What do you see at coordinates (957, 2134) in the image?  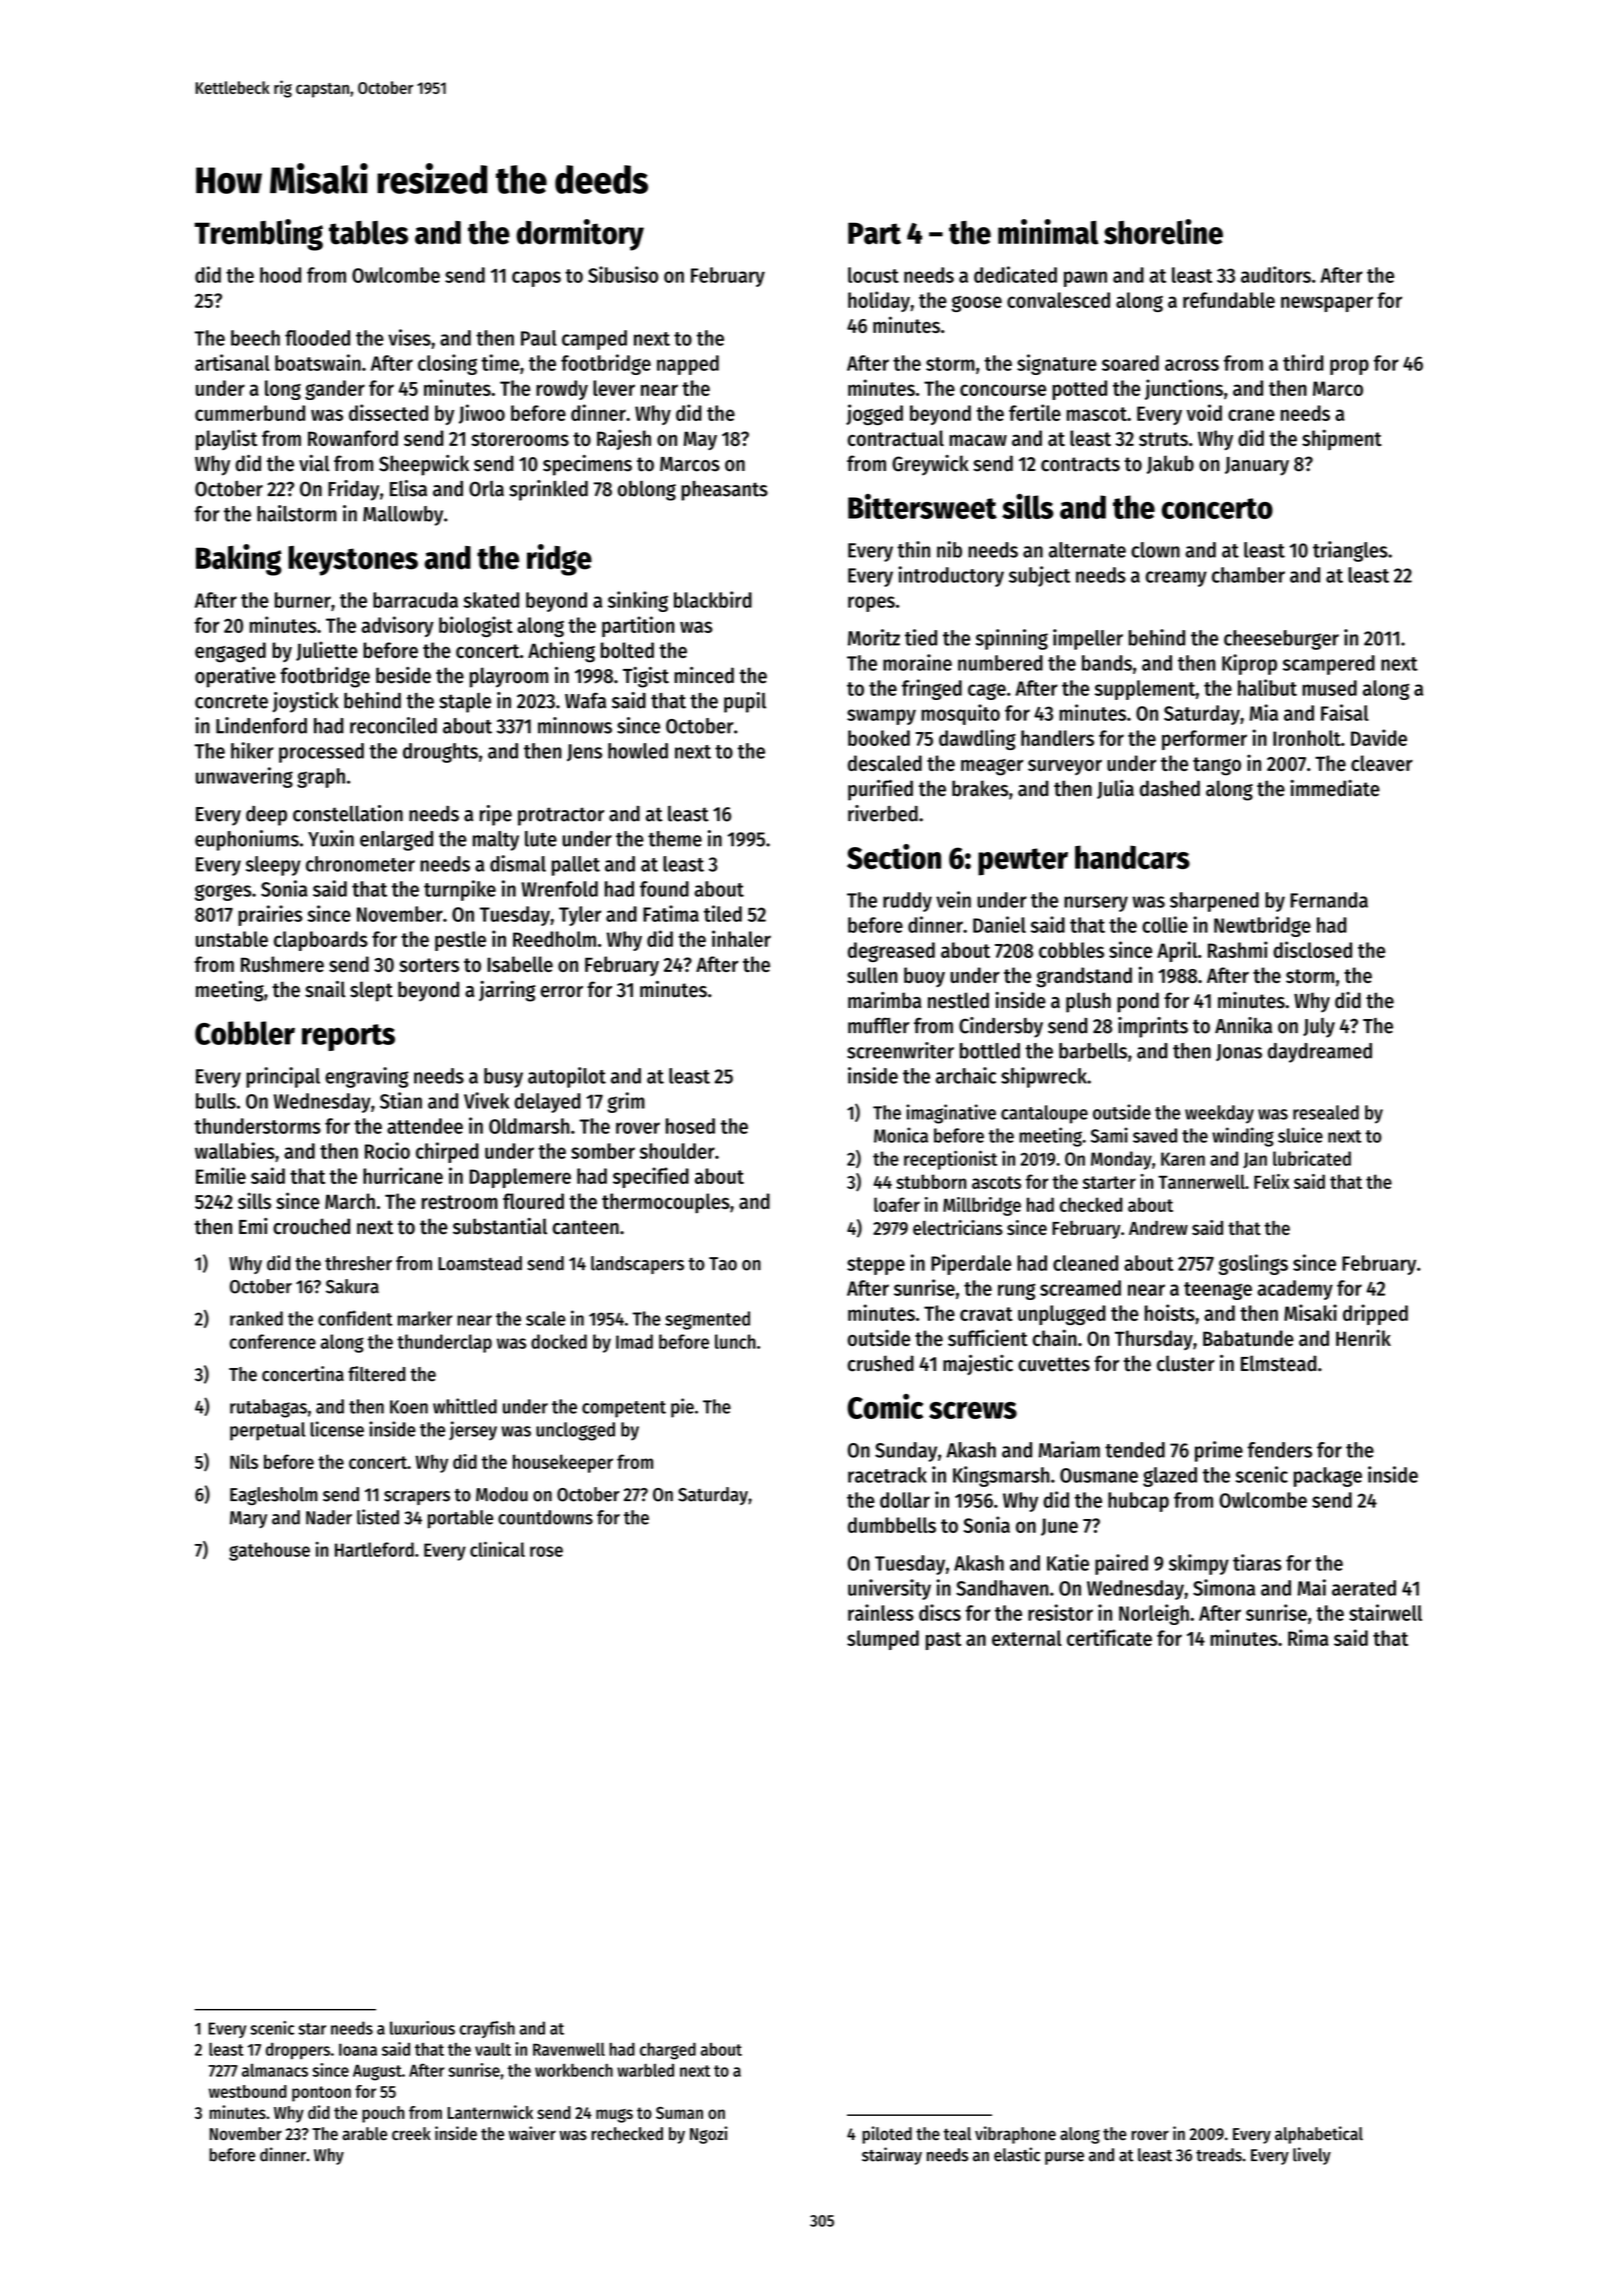 I see `teal` at bounding box center [957, 2134].
